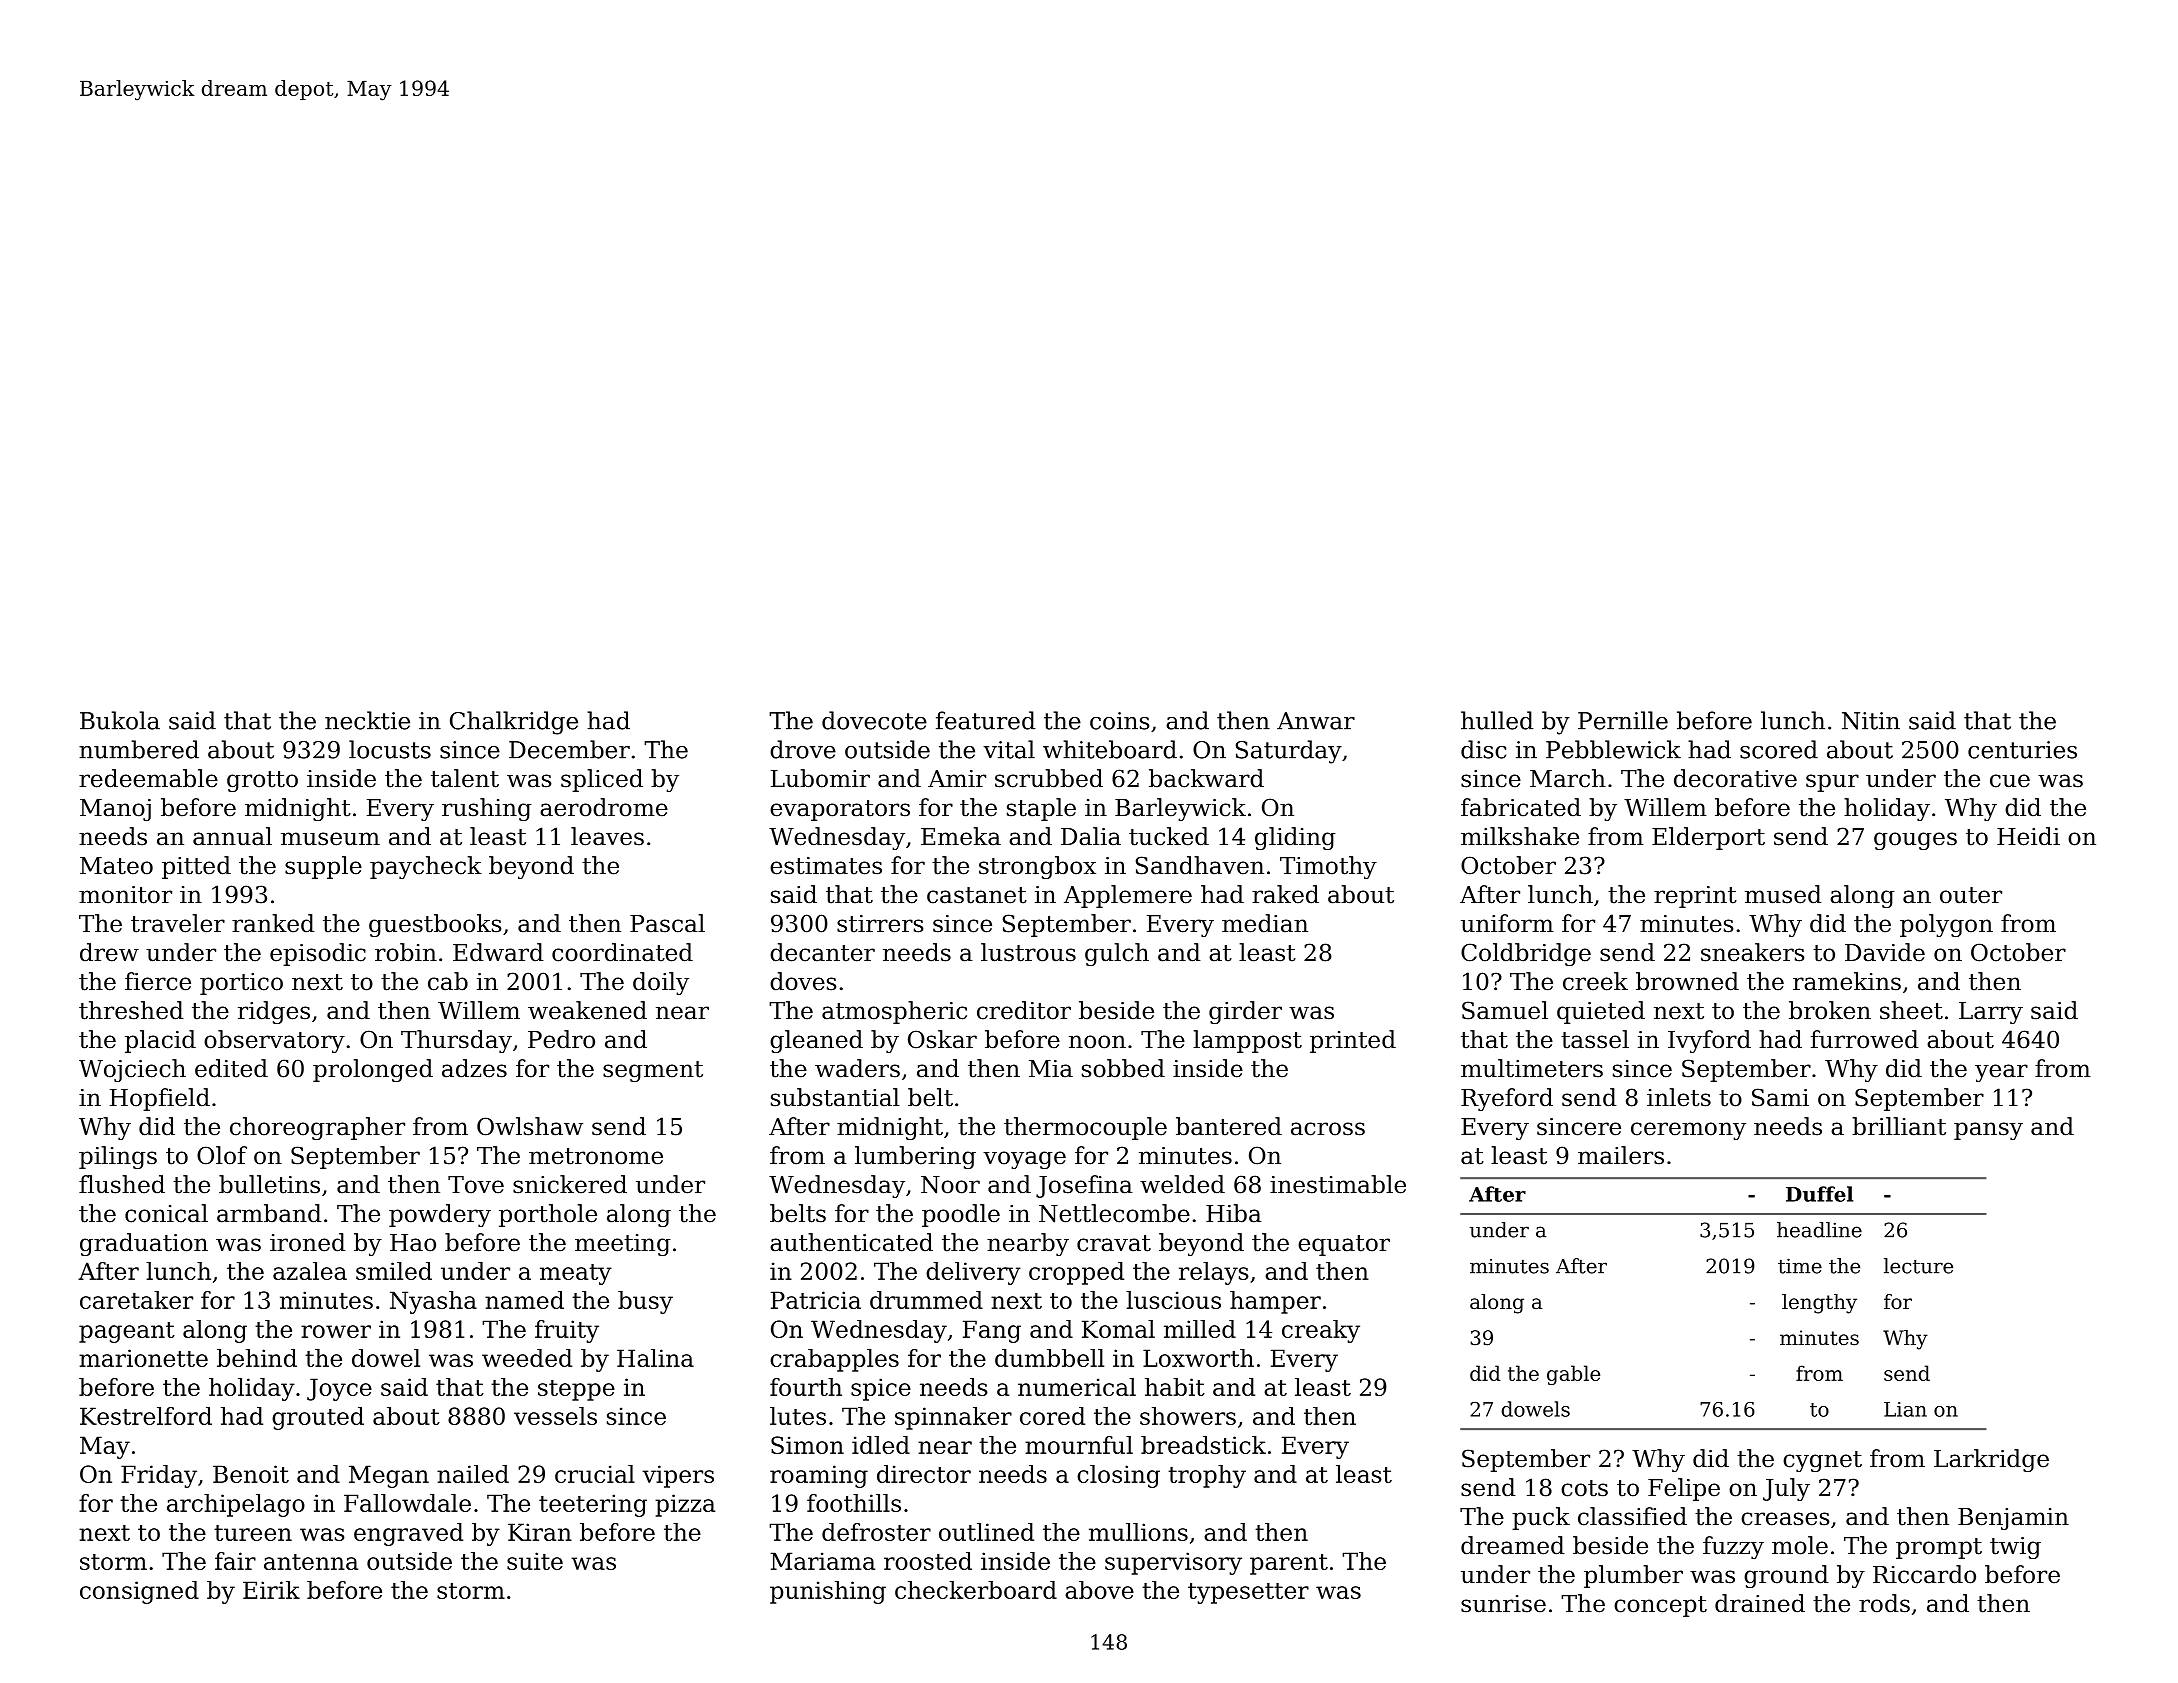  What do you see at coordinates (1884, 1603) in the screenshot?
I see `rods` at bounding box center [1884, 1603].
